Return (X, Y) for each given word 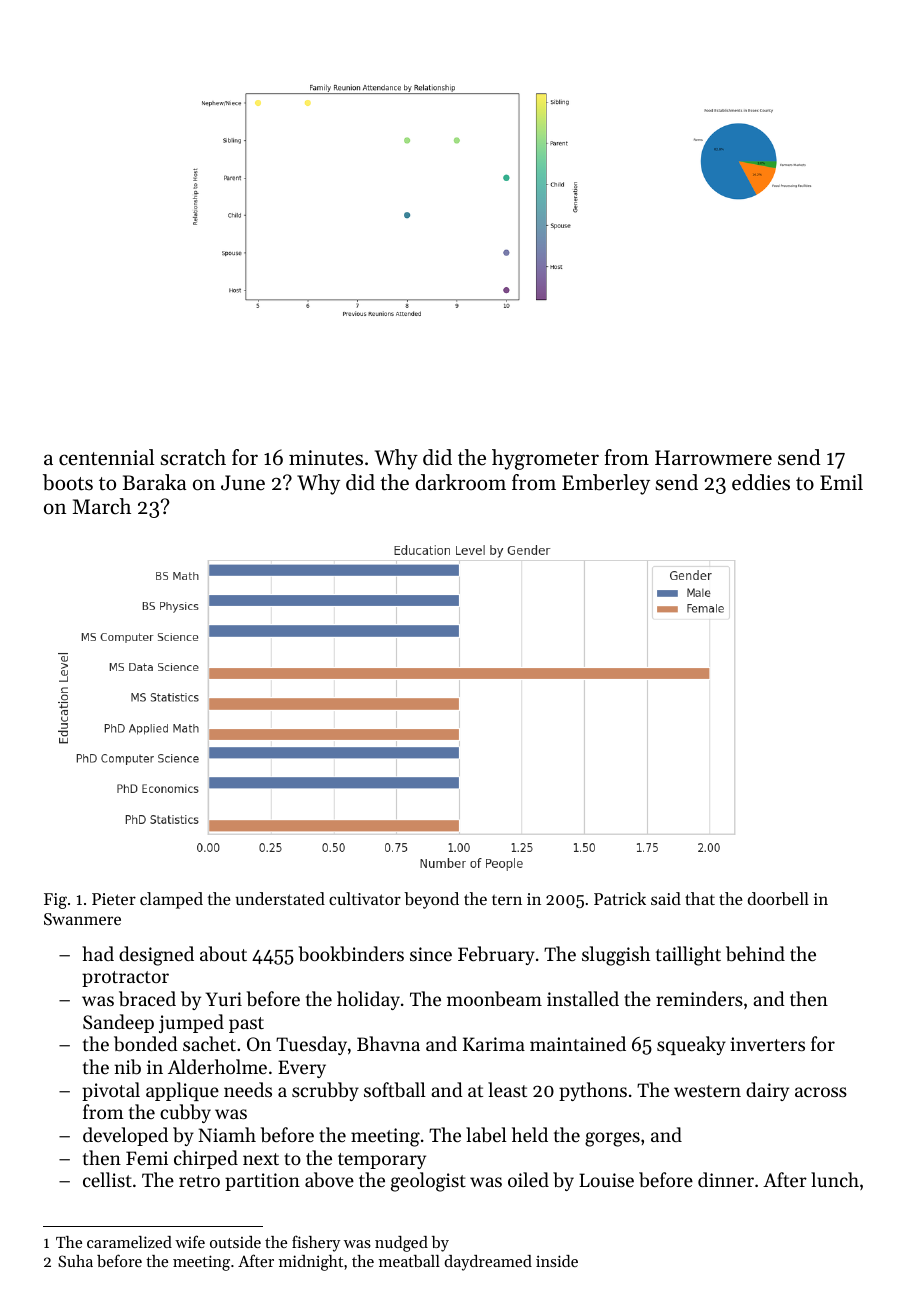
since (431, 954)
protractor (125, 979)
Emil (841, 482)
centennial (106, 457)
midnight (311, 1263)
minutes (326, 458)
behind (755, 954)
